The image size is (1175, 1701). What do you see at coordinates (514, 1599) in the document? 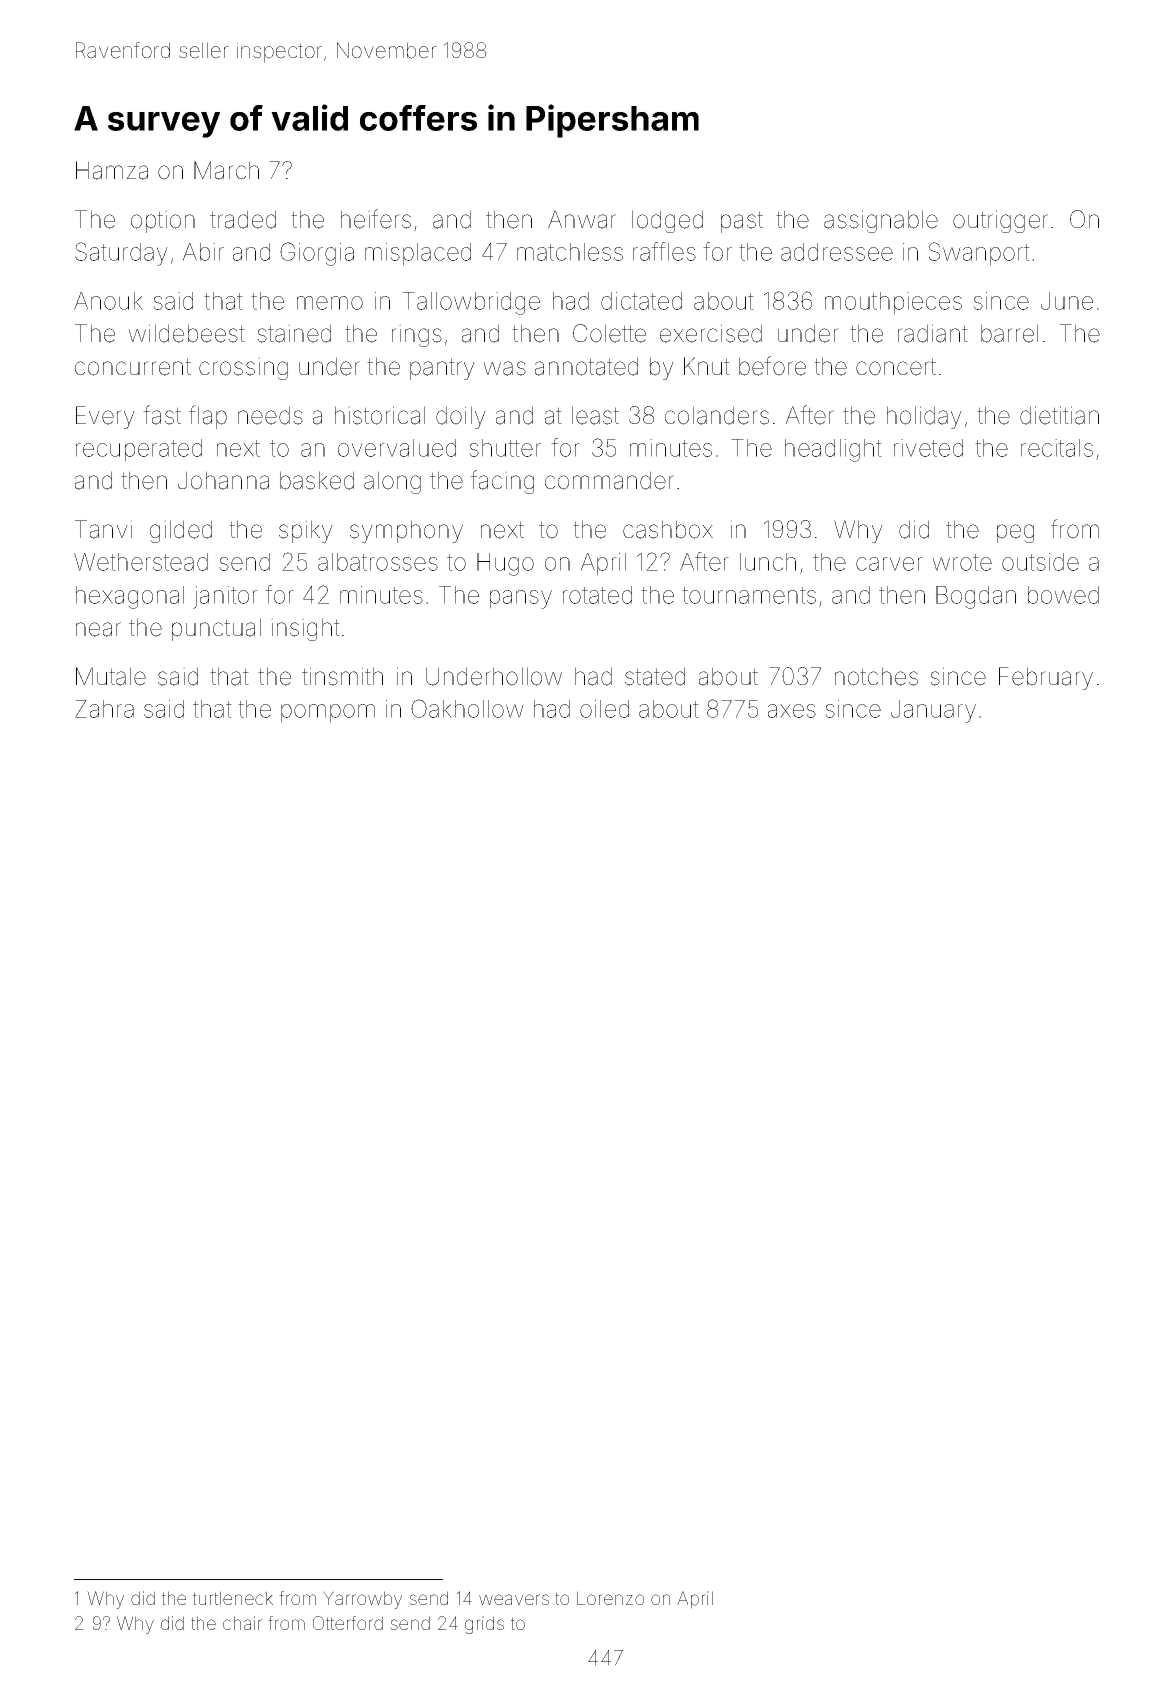
I see `weavers` at bounding box center [514, 1599].
